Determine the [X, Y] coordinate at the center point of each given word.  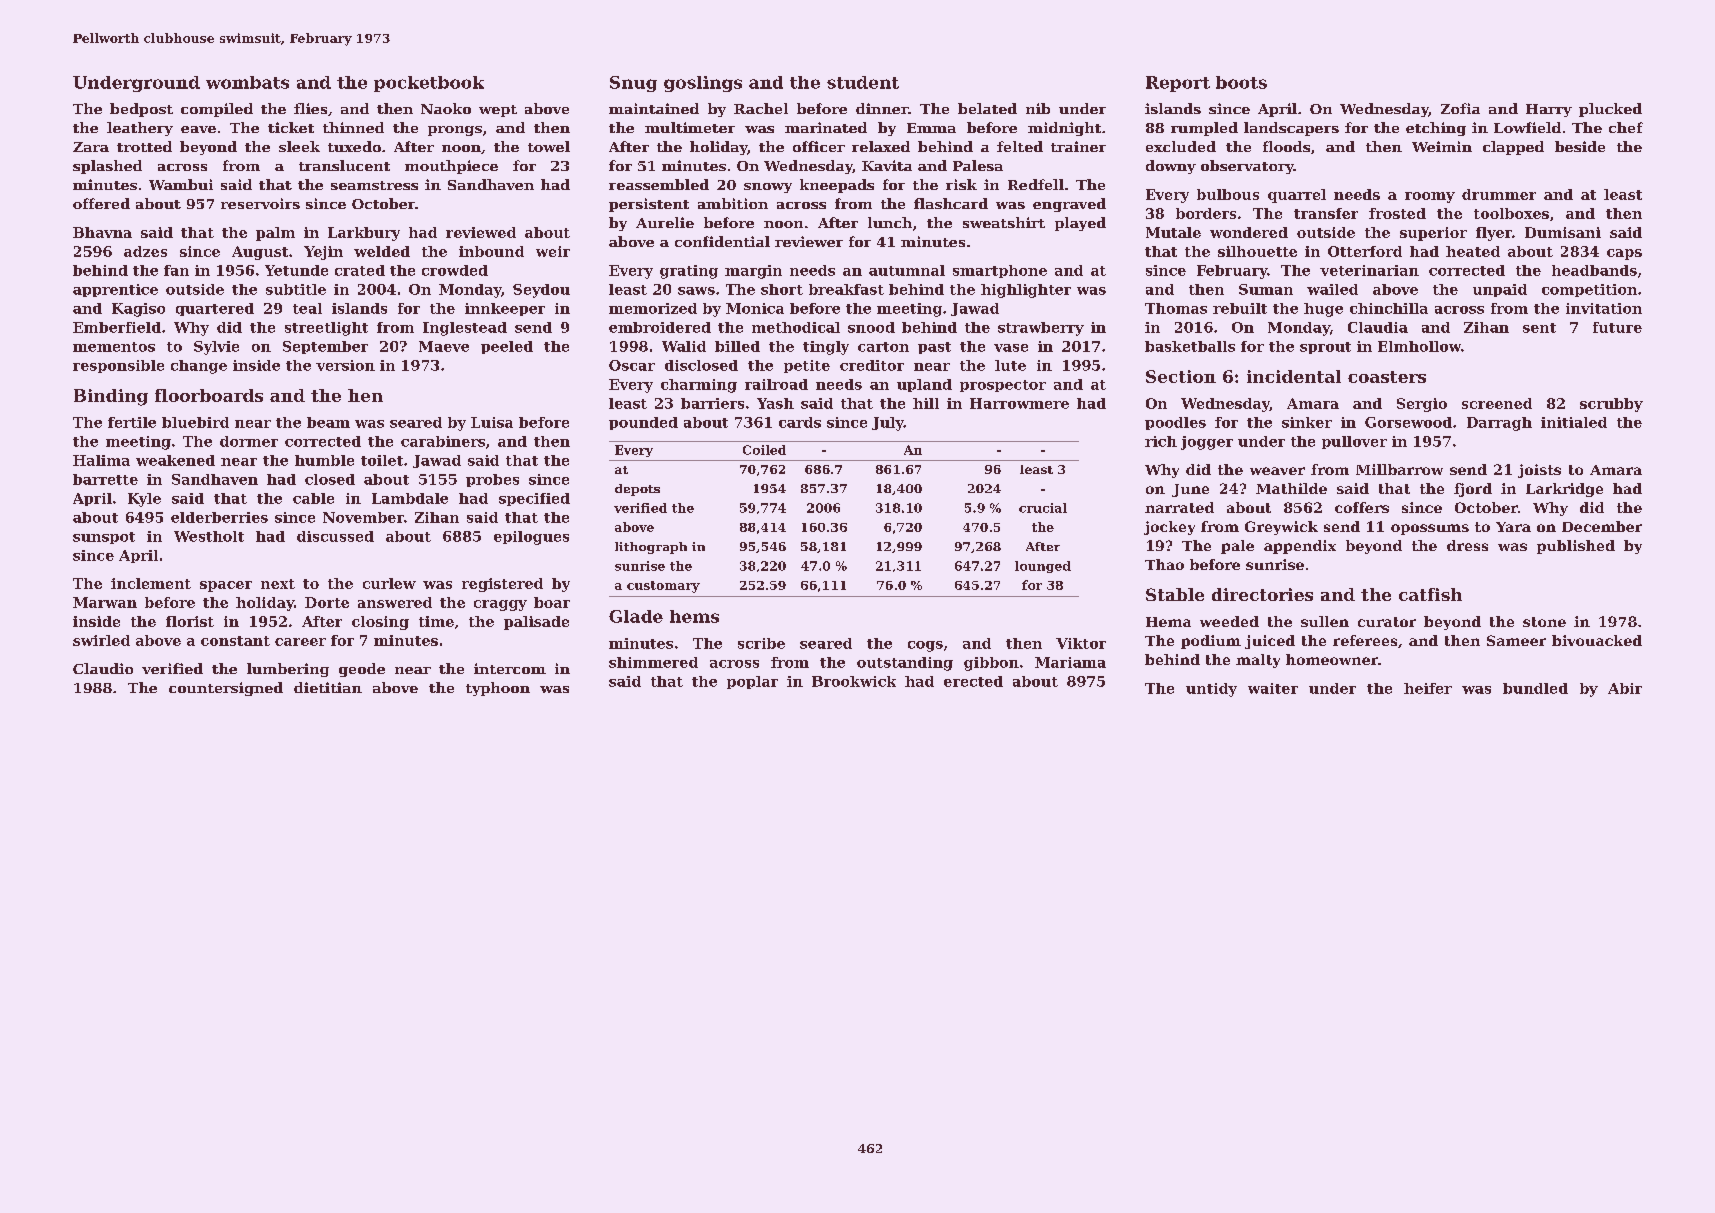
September [325, 347]
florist [190, 621]
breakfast [846, 289]
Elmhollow [1419, 346]
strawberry [1041, 329]
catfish [1430, 594]
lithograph [651, 548]
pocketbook [429, 84]
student [863, 82]
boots [1241, 82]
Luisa [492, 422]
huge [1323, 310]
